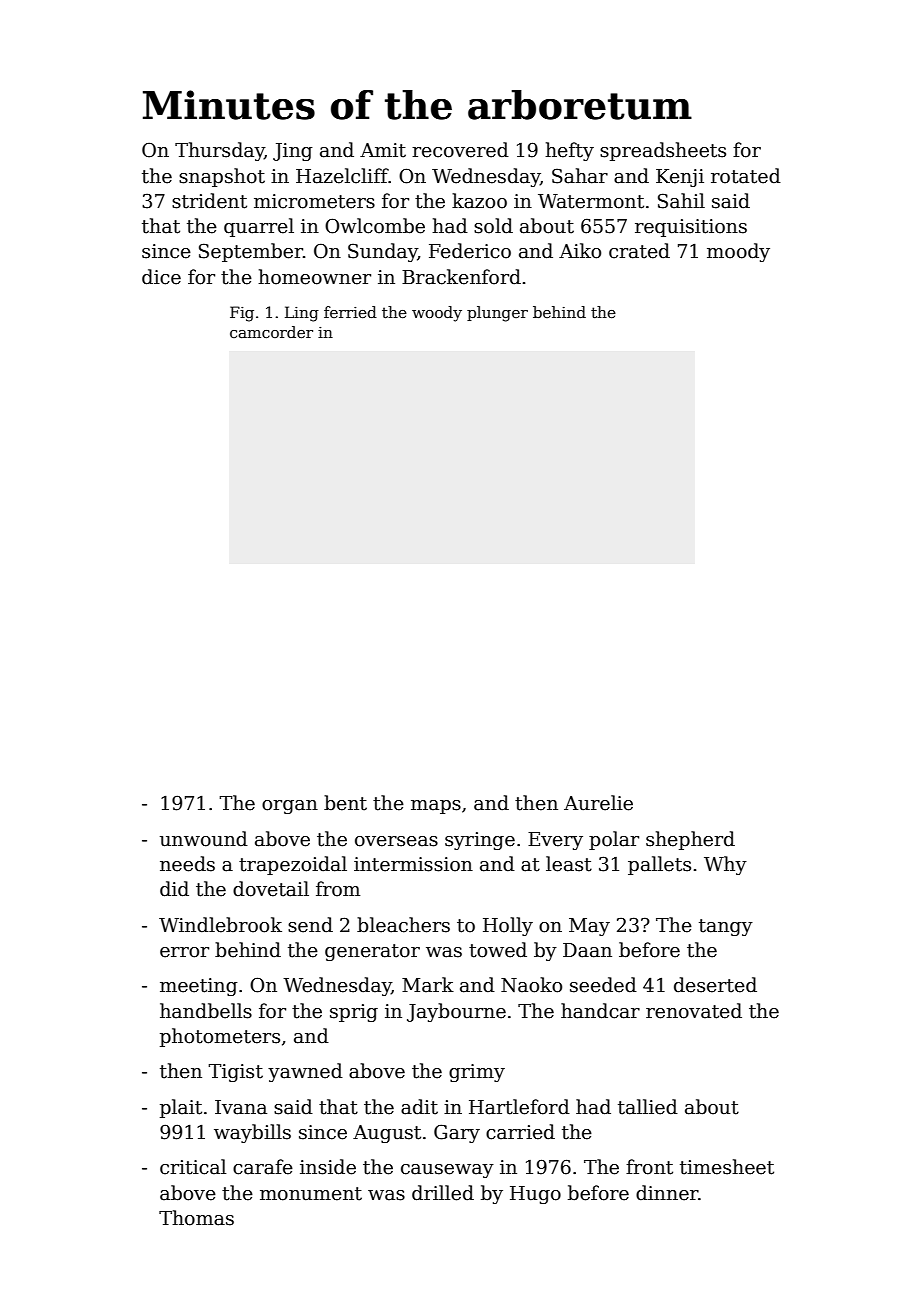 This screenshot has width=924, height=1314. I want to click on carafe, so click(263, 1167).
